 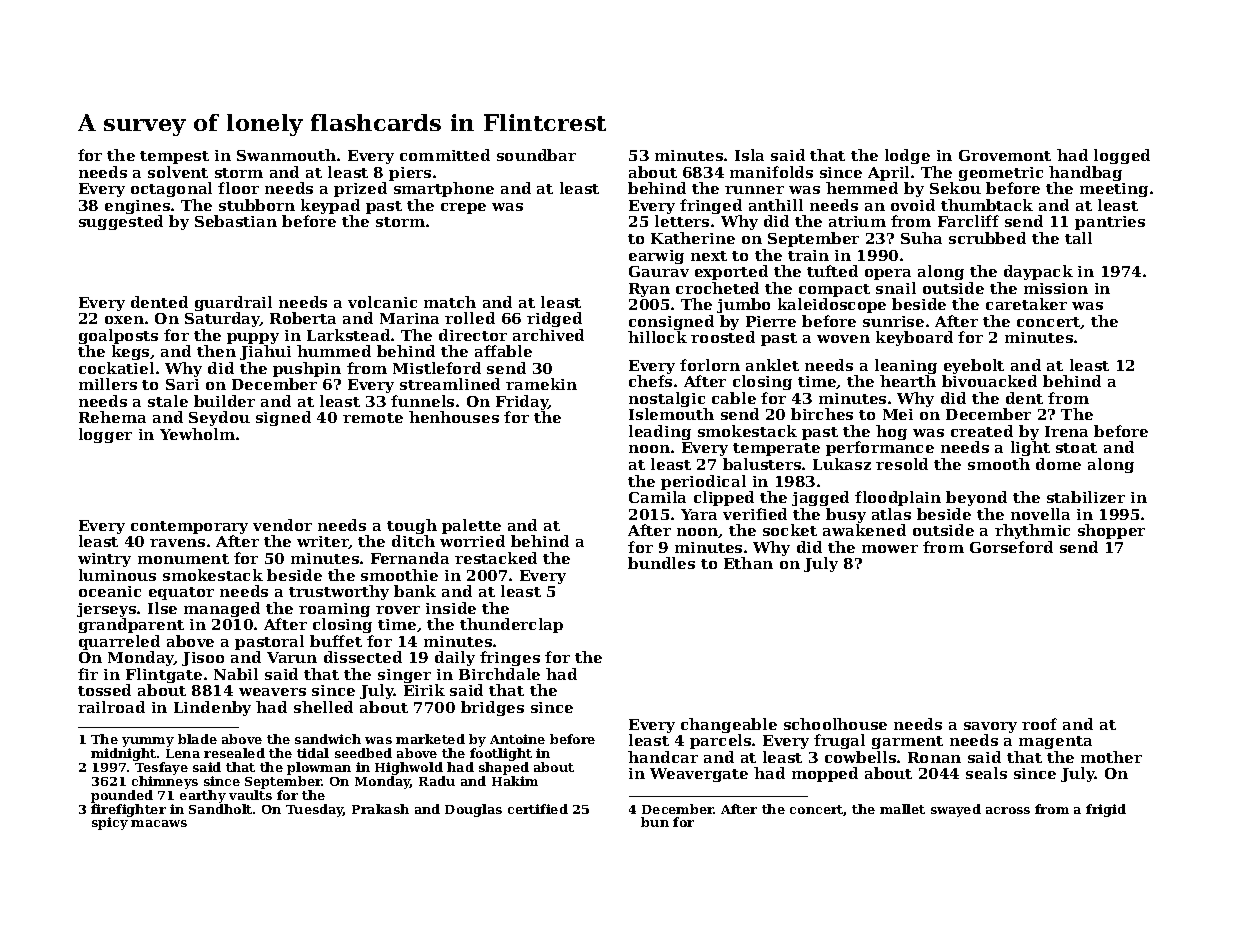 I want to click on floor, so click(x=238, y=188).
